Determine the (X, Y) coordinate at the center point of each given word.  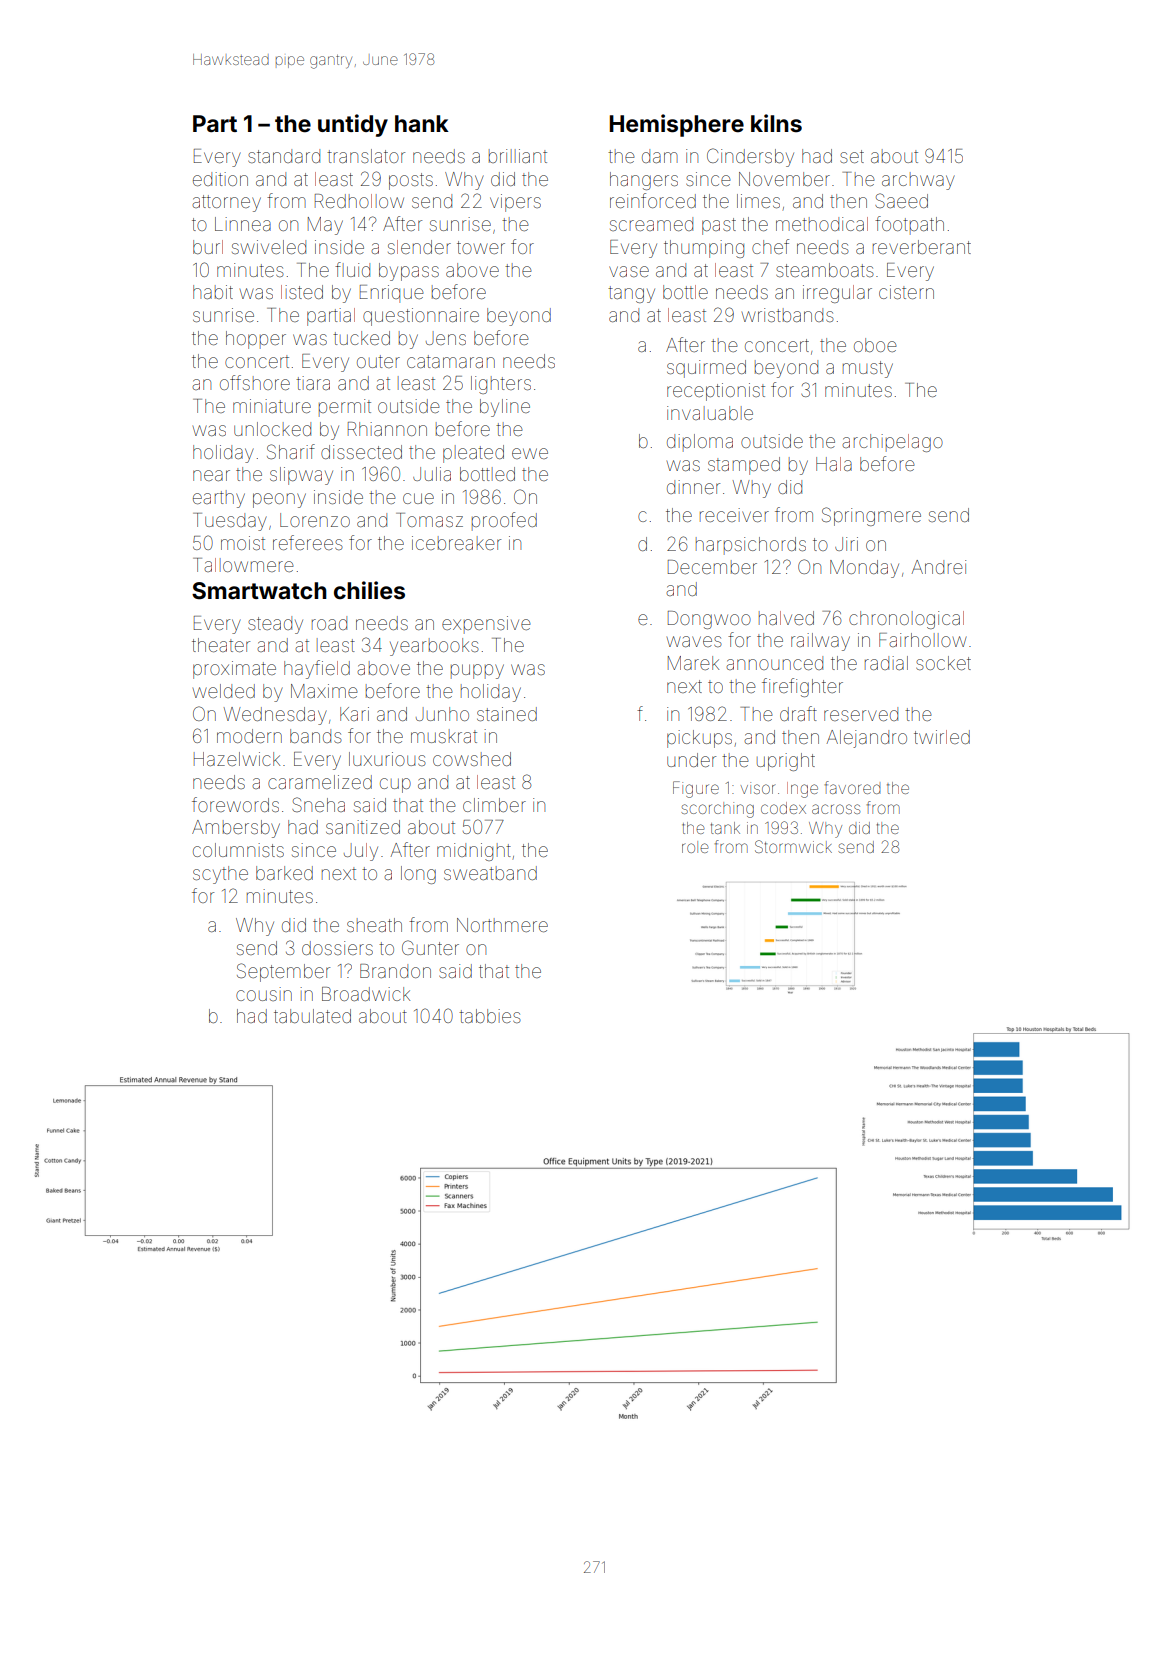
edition (220, 179)
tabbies (490, 1016)
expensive (486, 625)
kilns (776, 123)
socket (943, 663)
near (211, 475)
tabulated (312, 1016)
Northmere (502, 925)
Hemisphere (677, 125)
